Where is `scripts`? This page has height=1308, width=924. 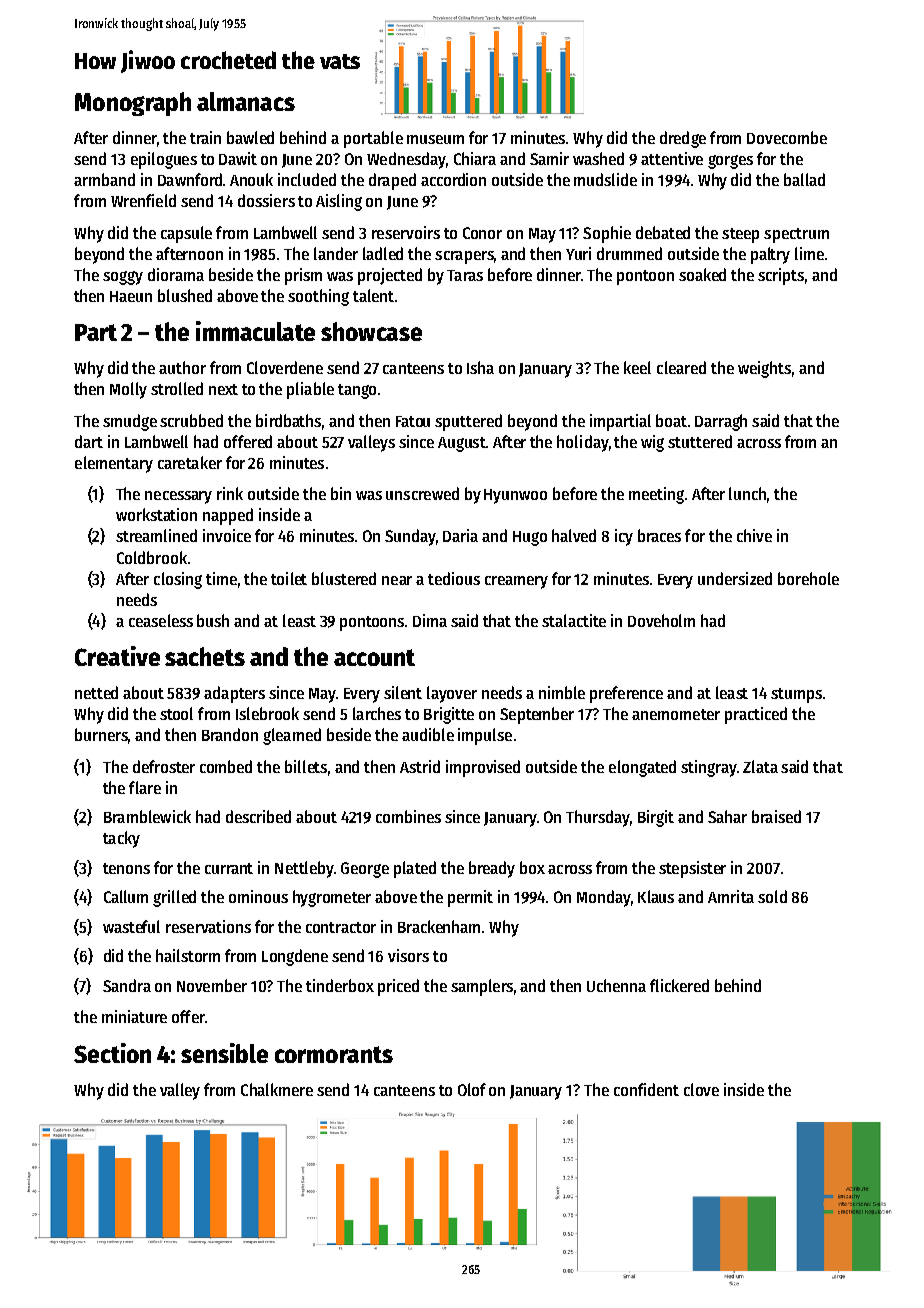
scripts is located at coordinates (781, 276).
